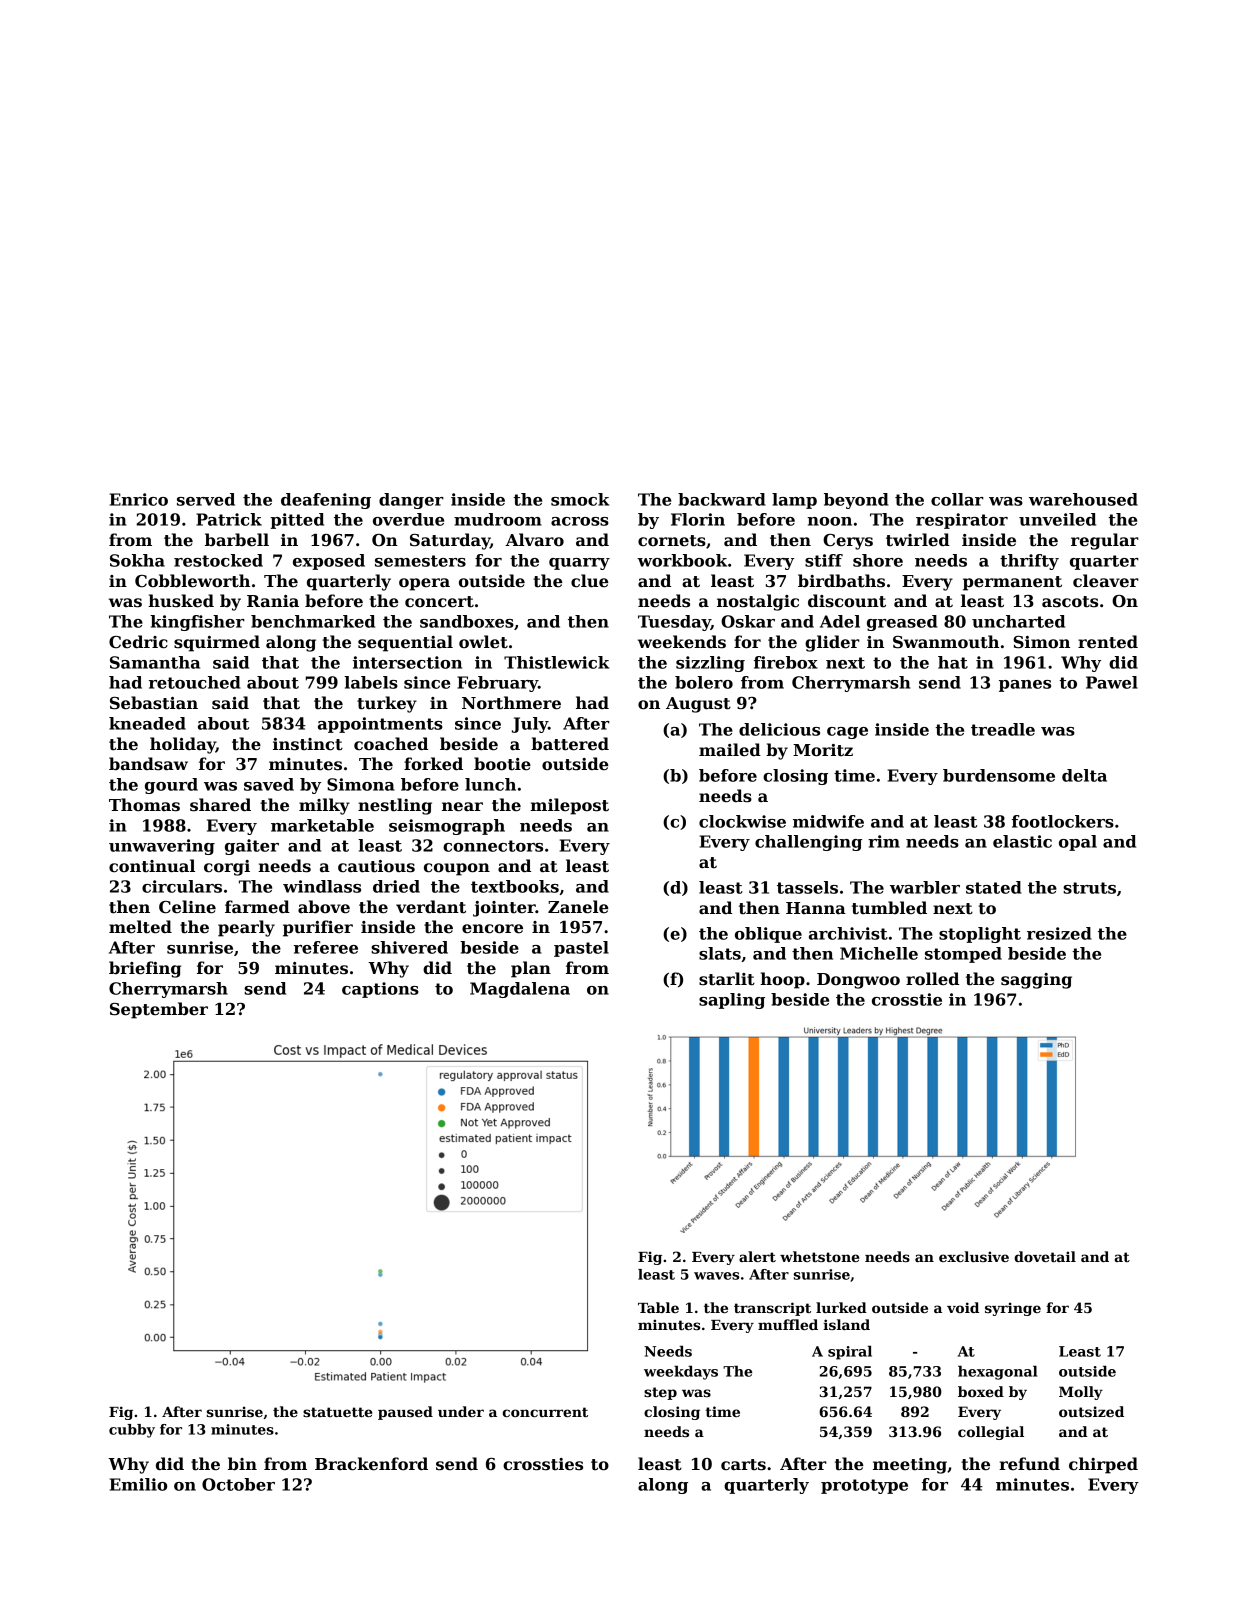  What do you see at coordinates (139, 499) in the screenshot?
I see `Enrico` at bounding box center [139, 499].
